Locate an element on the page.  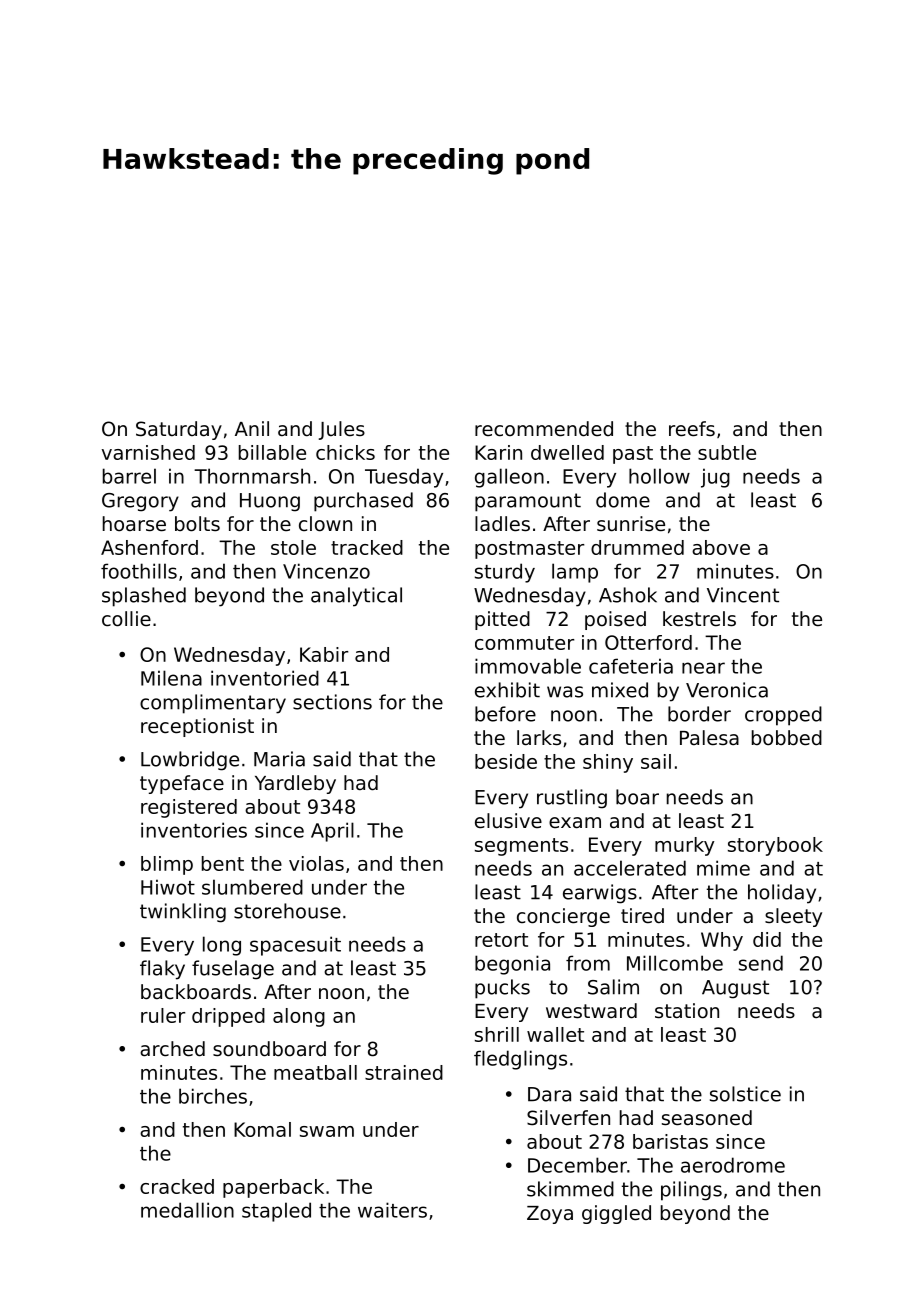
tracked is located at coordinates (367, 547).
